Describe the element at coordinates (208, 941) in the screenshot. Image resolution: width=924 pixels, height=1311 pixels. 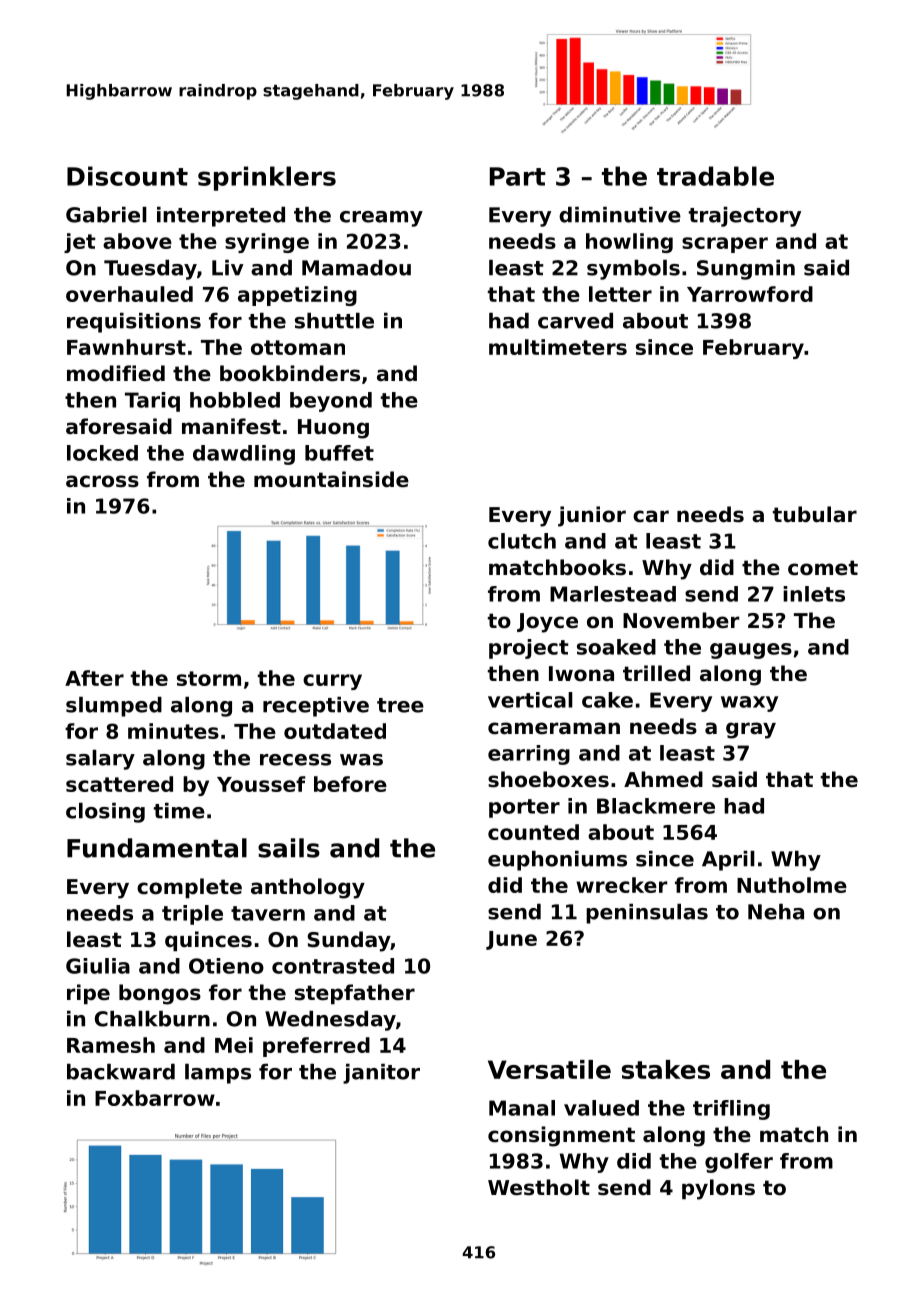
I see `quinces` at that location.
